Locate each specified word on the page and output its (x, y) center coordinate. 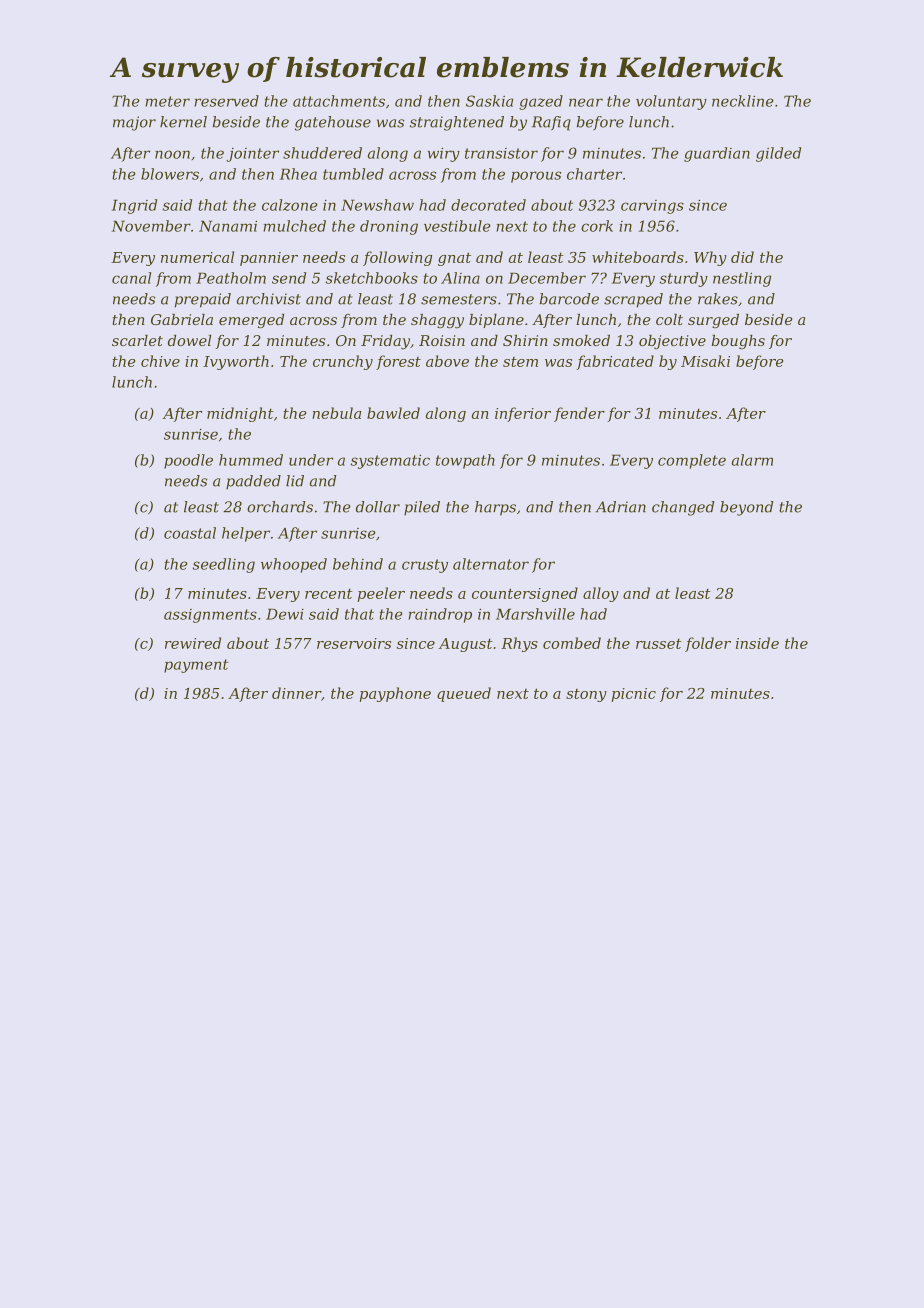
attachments (339, 101)
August (466, 645)
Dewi (285, 614)
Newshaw (377, 205)
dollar (378, 507)
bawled (393, 413)
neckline (743, 101)
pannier (269, 259)
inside (757, 643)
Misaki (705, 361)
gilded (778, 154)
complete (692, 461)
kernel (183, 122)
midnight (240, 414)
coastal (190, 533)
